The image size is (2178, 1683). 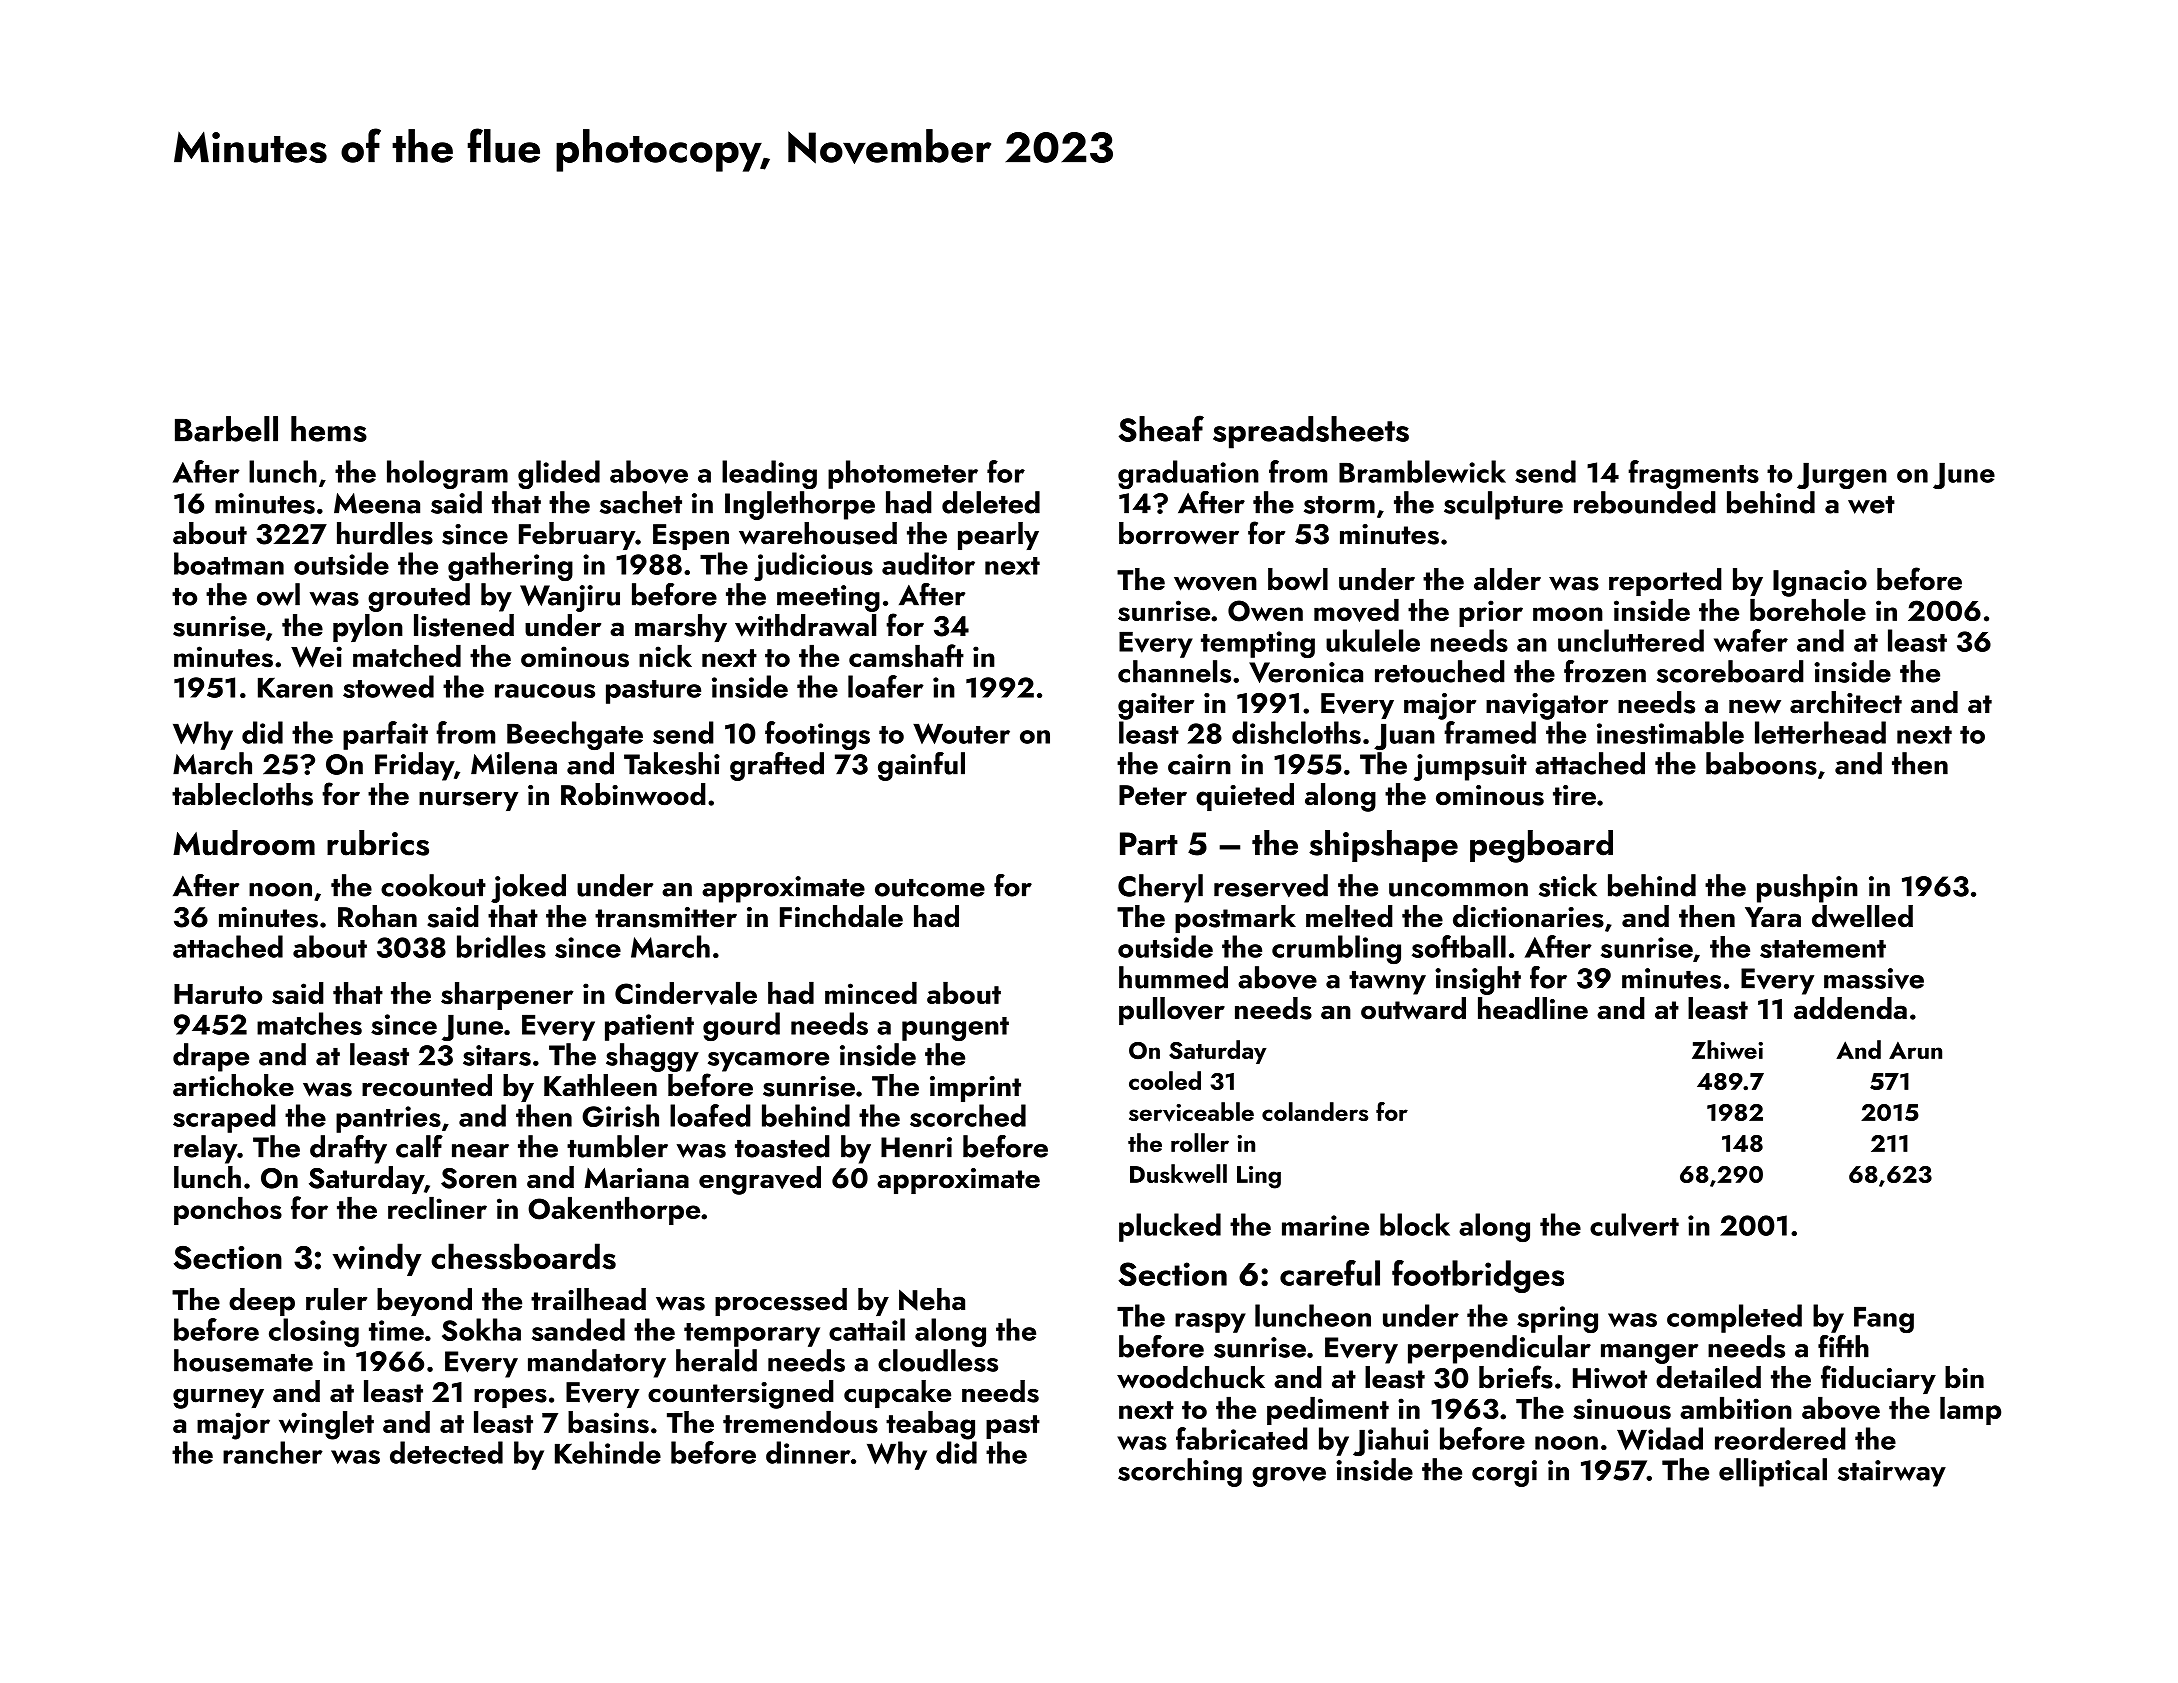 I want to click on hems, so click(x=329, y=429).
